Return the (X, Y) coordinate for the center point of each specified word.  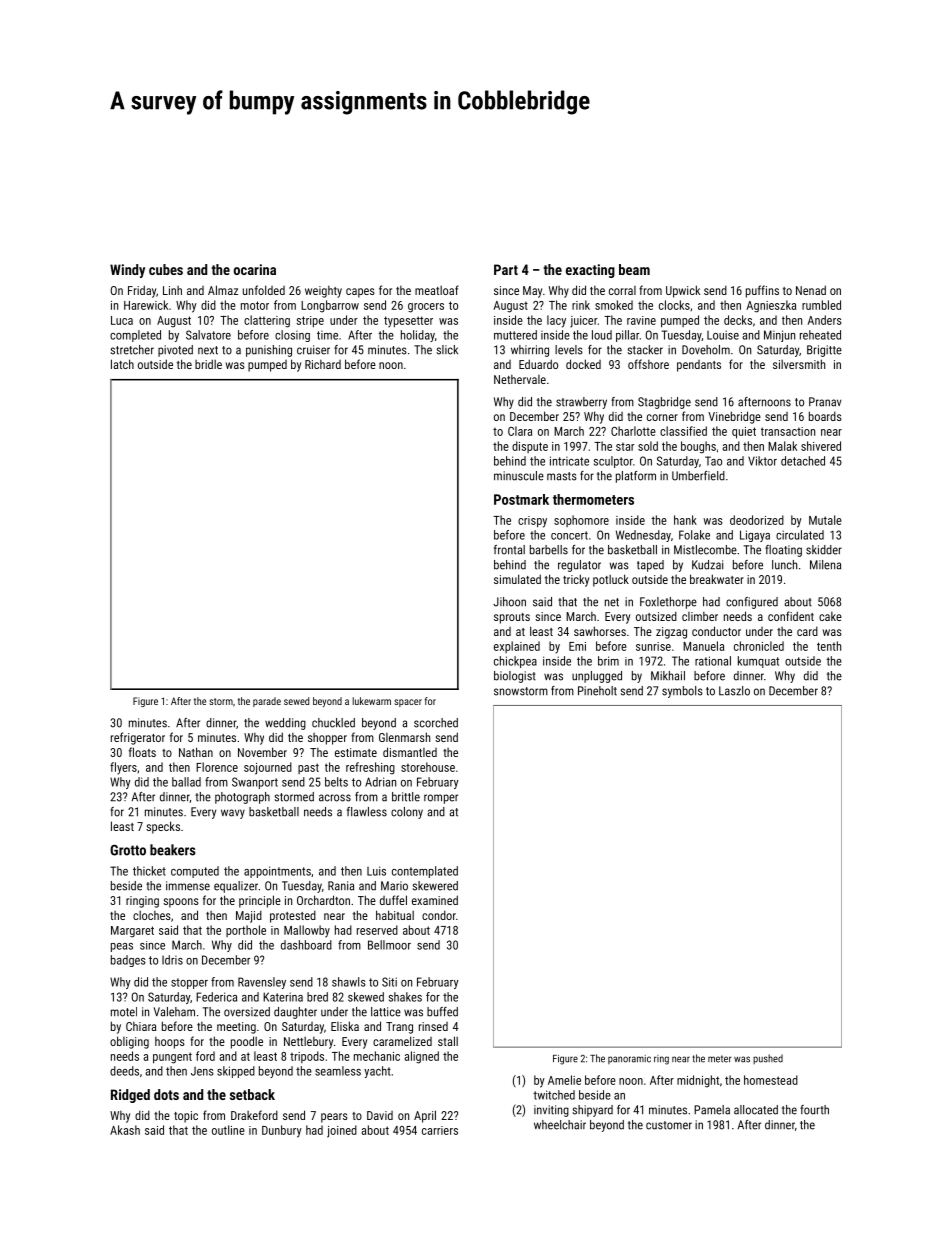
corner (662, 417)
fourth (814, 1110)
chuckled (333, 723)
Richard (323, 364)
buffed (442, 1012)
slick (447, 350)
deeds (124, 1071)
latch (122, 364)
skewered (435, 886)
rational (713, 661)
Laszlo (734, 691)
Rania (341, 886)
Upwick (683, 291)
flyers (123, 768)
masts (562, 476)
